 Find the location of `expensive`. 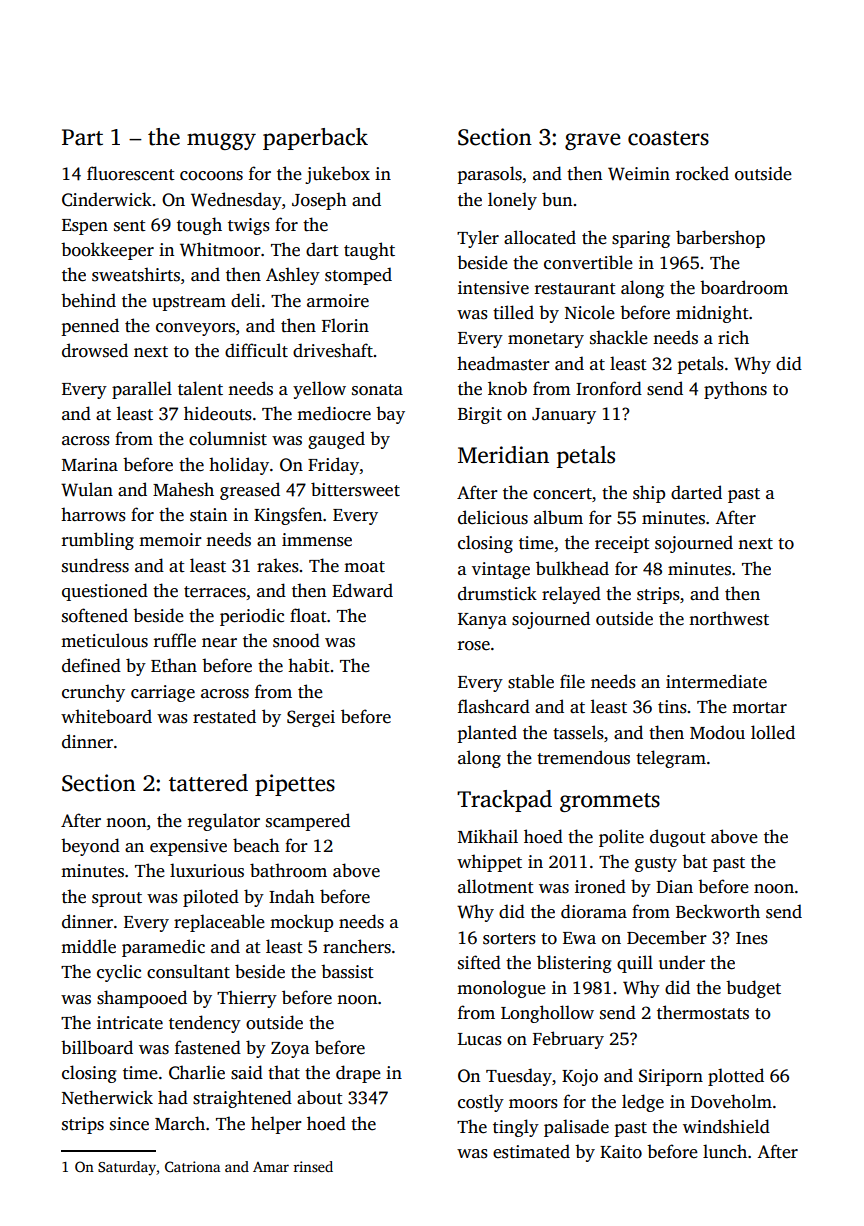

expensive is located at coordinates (188, 847).
